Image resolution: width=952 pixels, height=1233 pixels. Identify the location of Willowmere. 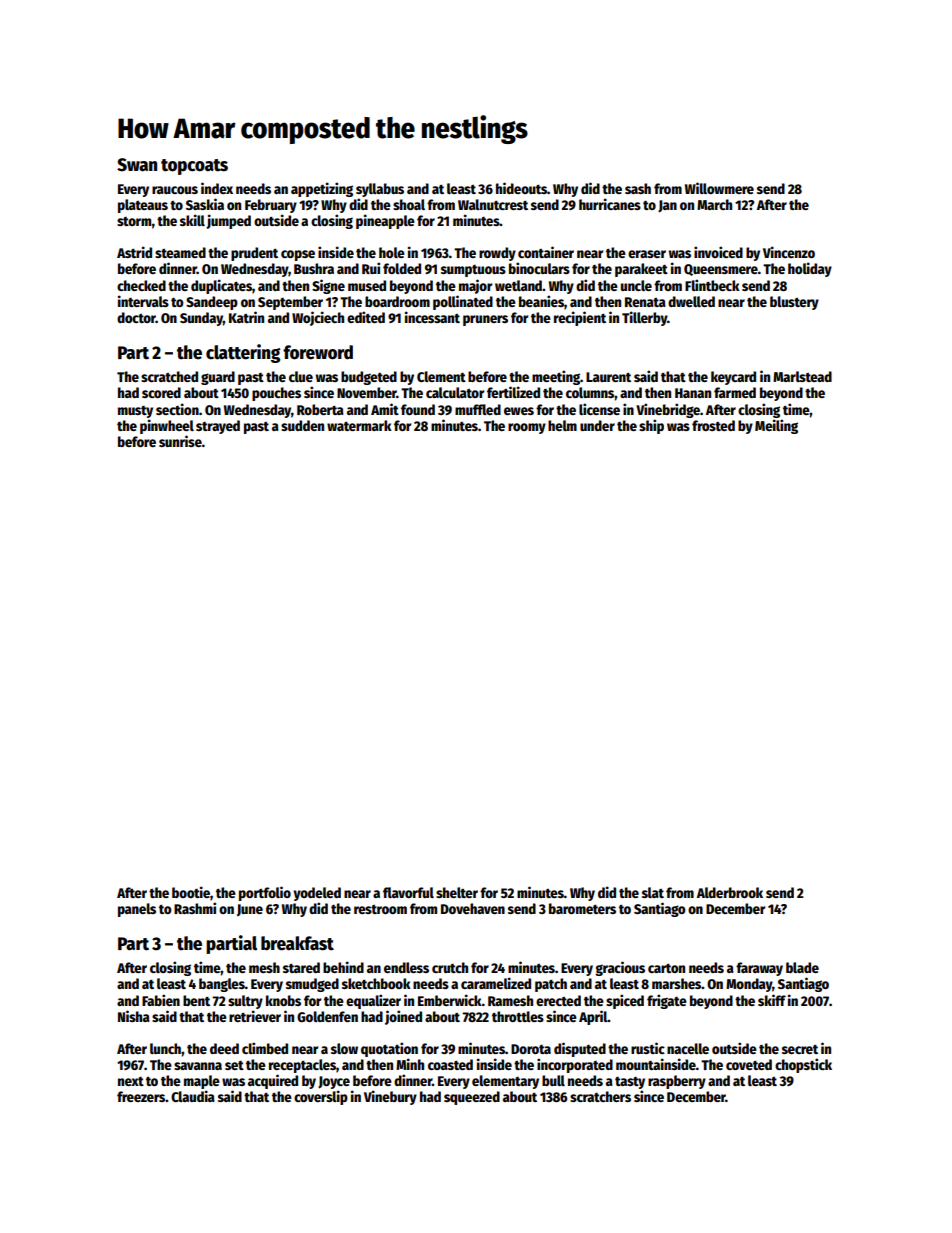
(719, 188).
